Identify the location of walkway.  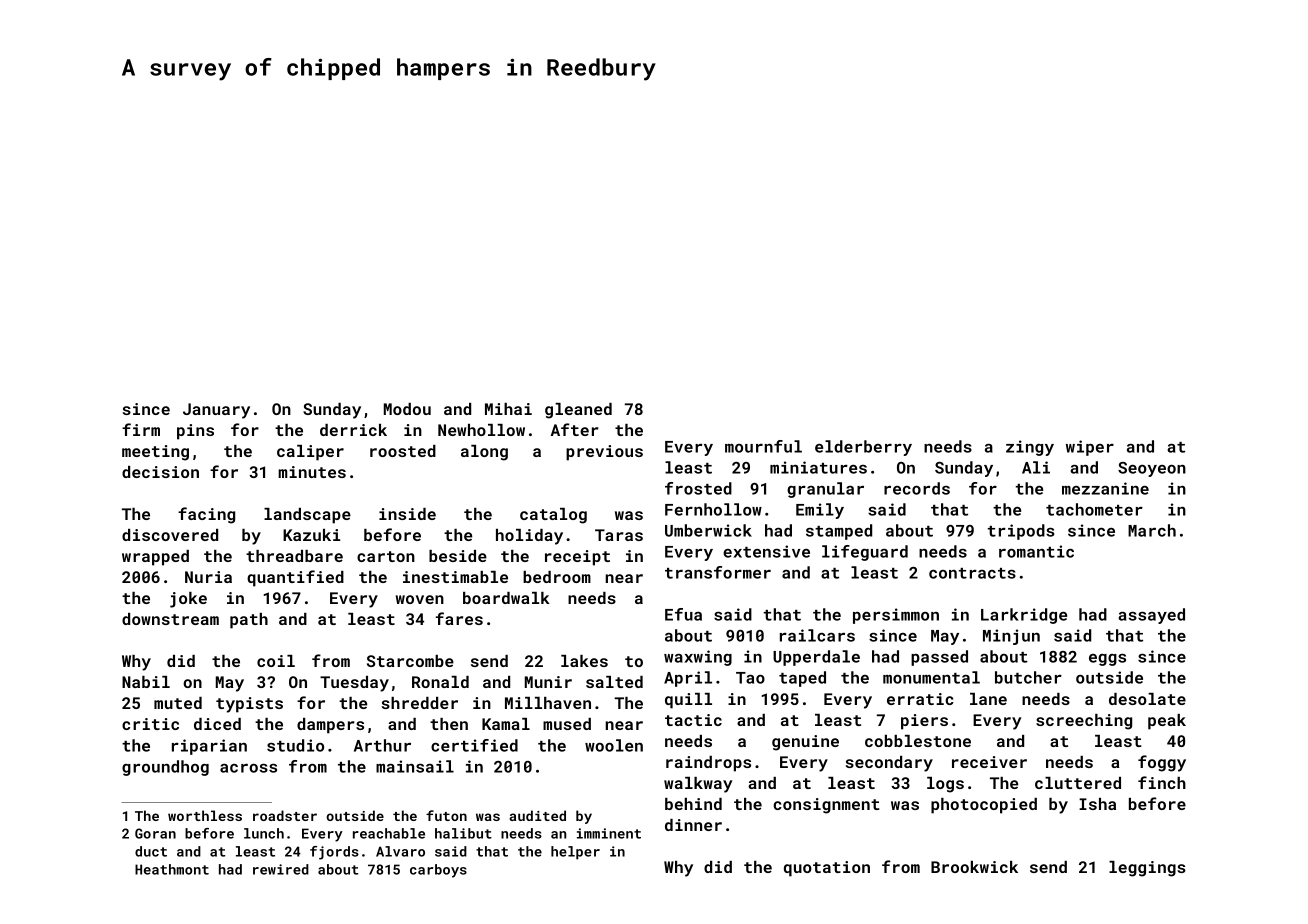
(698, 785).
